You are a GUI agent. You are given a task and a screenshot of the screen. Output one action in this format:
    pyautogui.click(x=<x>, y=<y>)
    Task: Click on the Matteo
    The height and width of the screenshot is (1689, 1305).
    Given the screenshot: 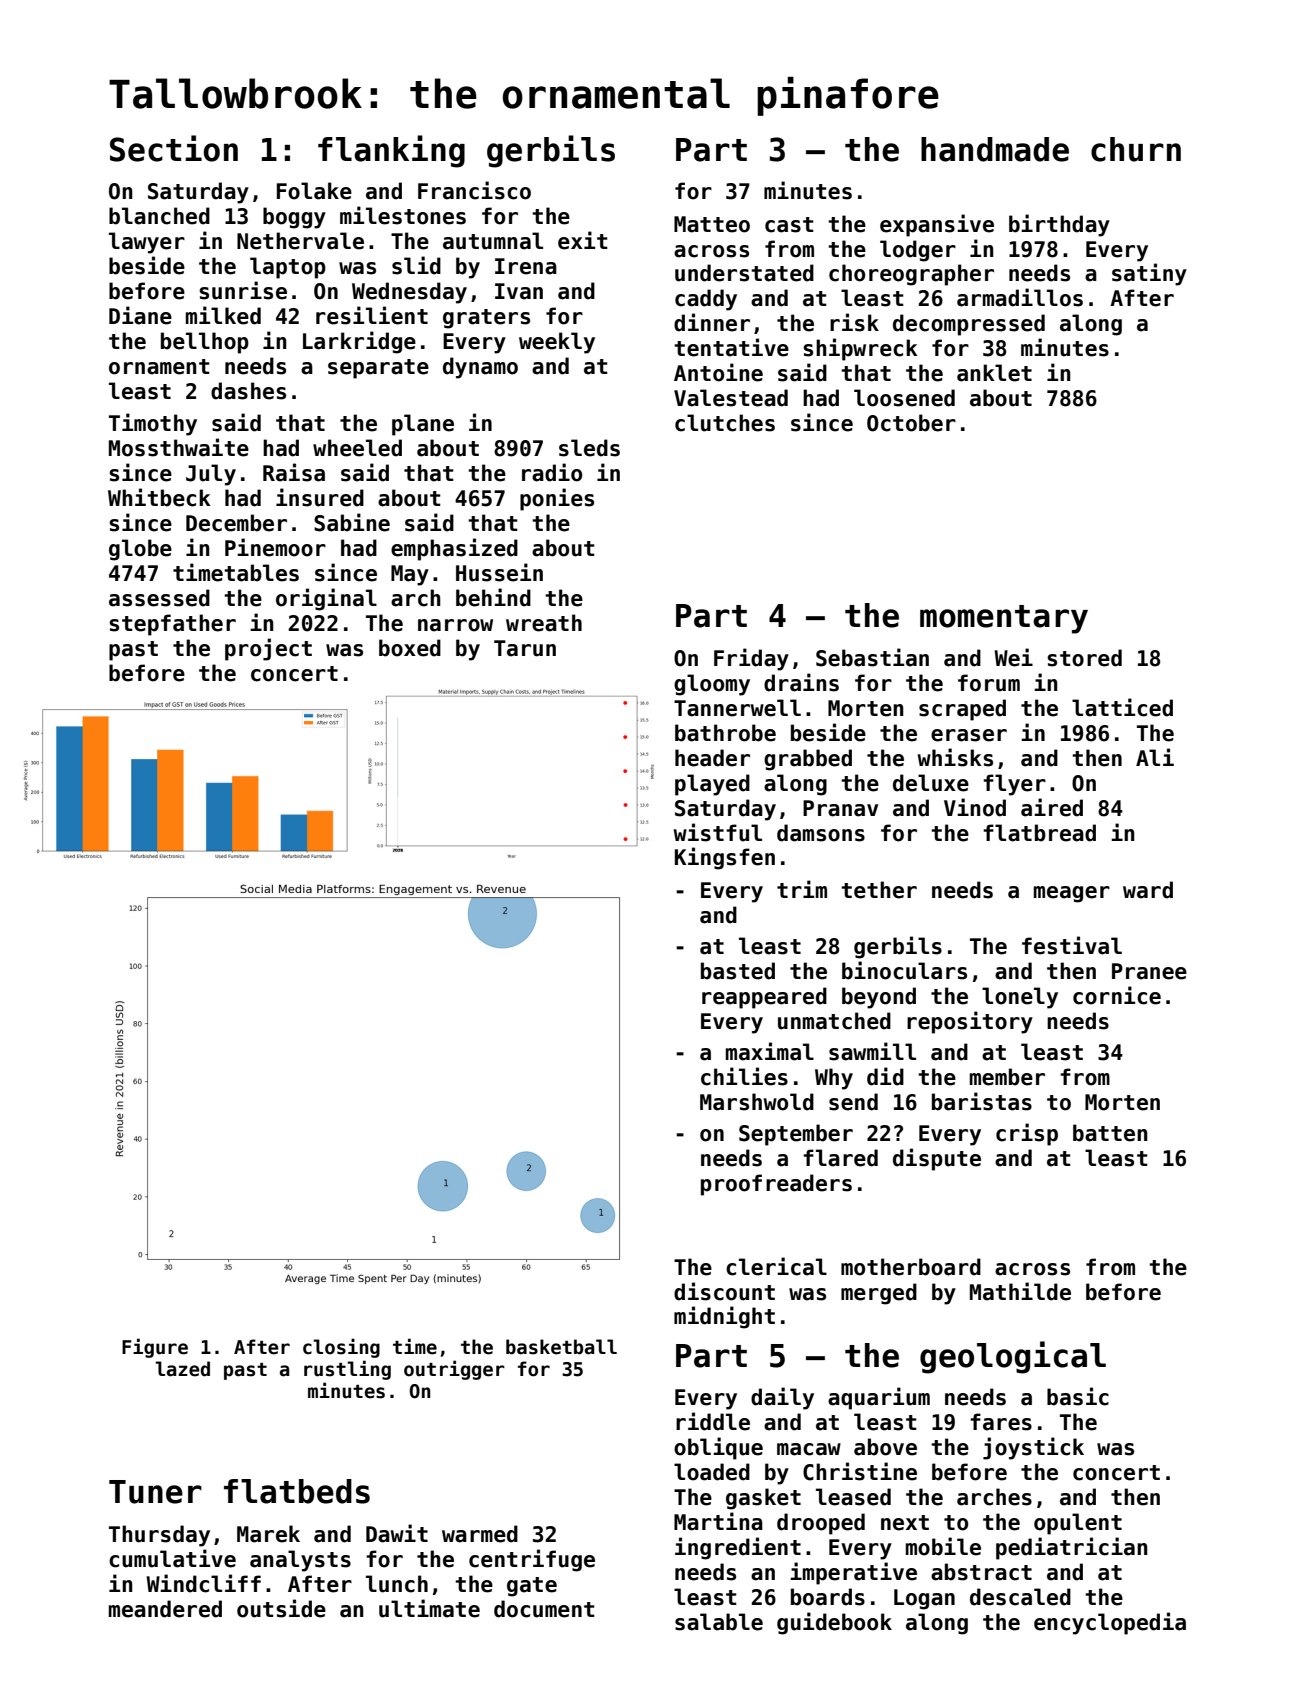 What is the action you would take?
    pyautogui.click(x=712, y=224)
